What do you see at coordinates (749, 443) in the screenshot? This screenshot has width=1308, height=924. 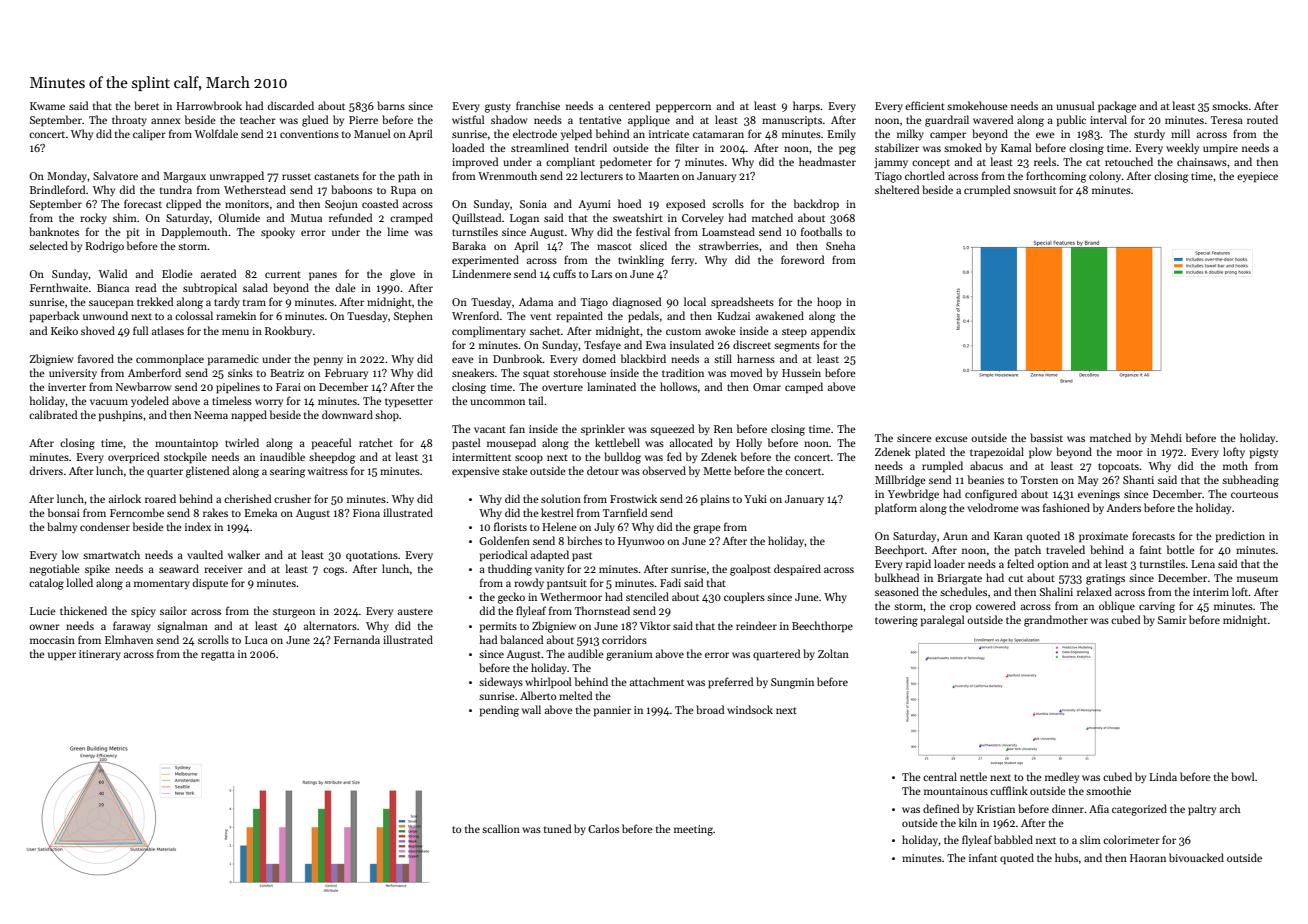 I see `Holly` at bounding box center [749, 443].
